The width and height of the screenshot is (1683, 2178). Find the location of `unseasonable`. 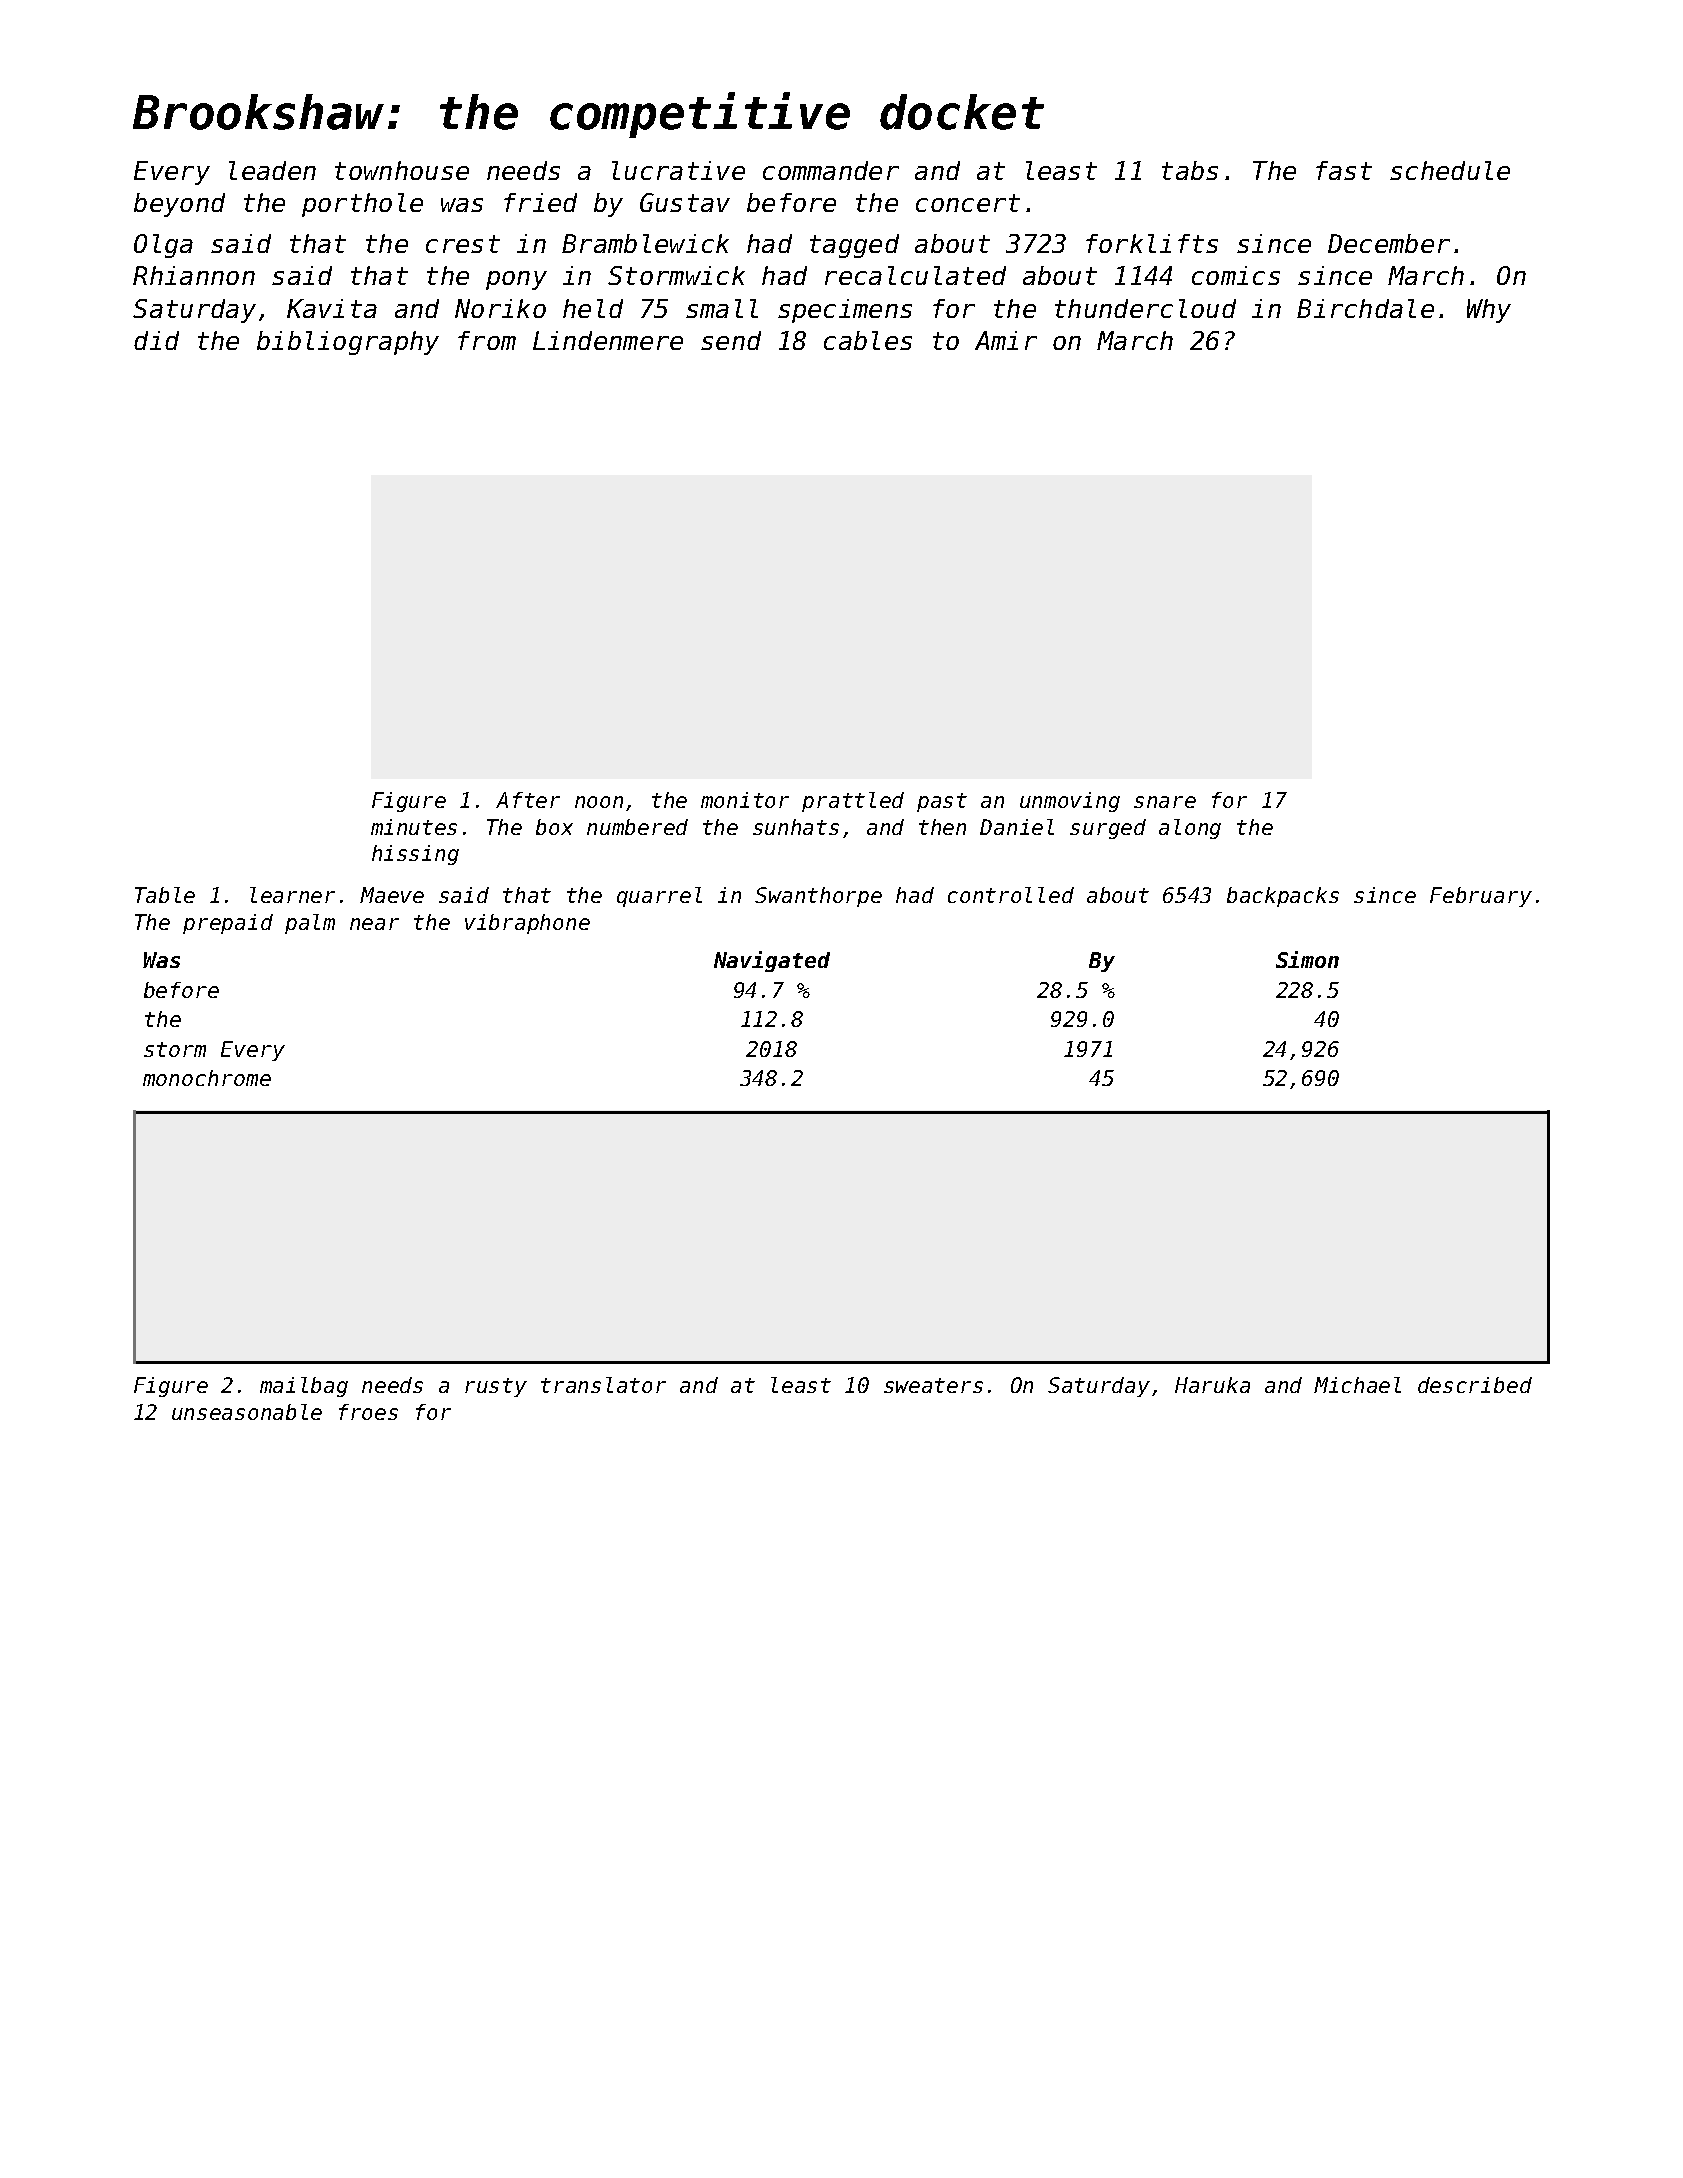

unseasonable is located at coordinates (247, 1412).
